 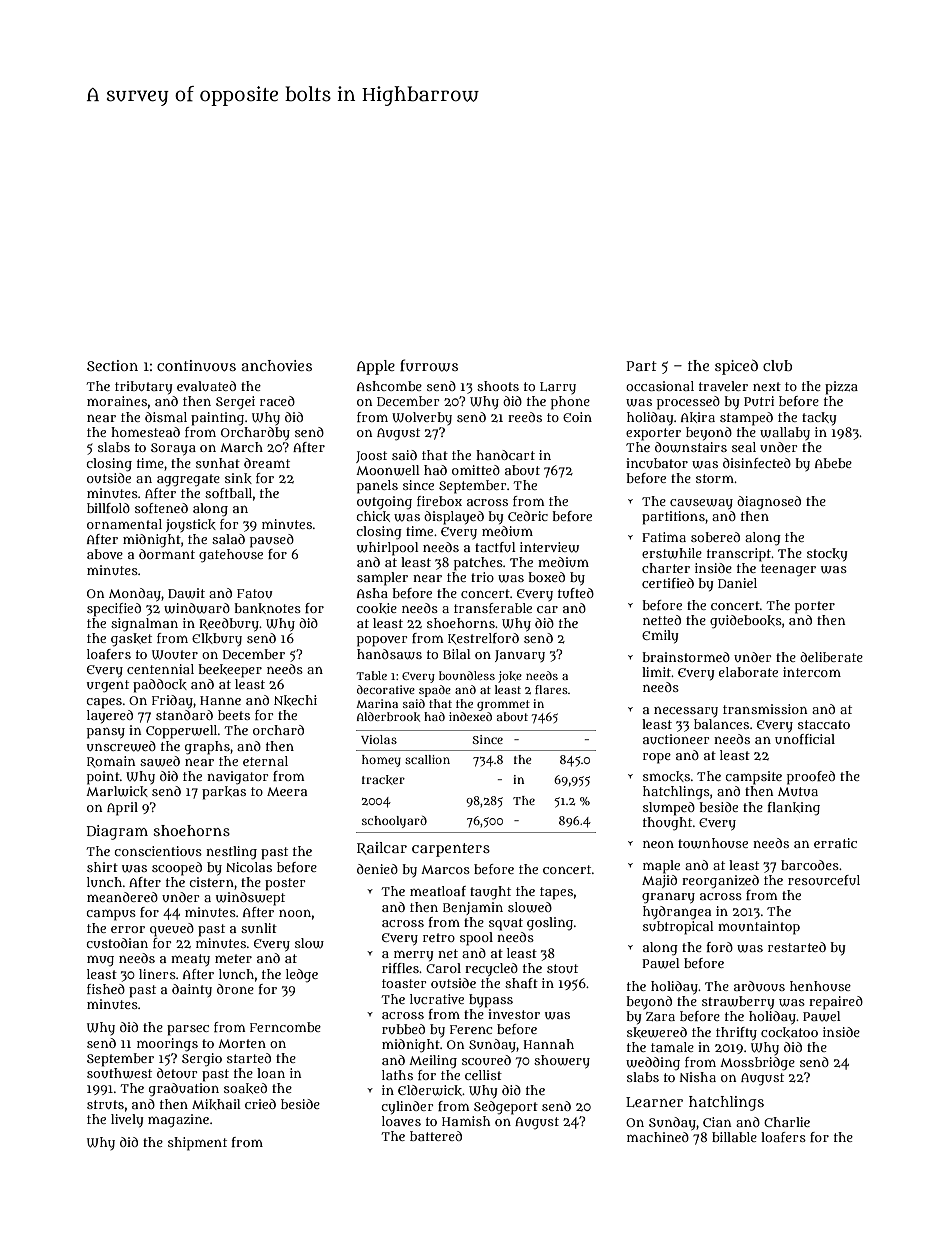 I want to click on Fatima, so click(x=664, y=537).
